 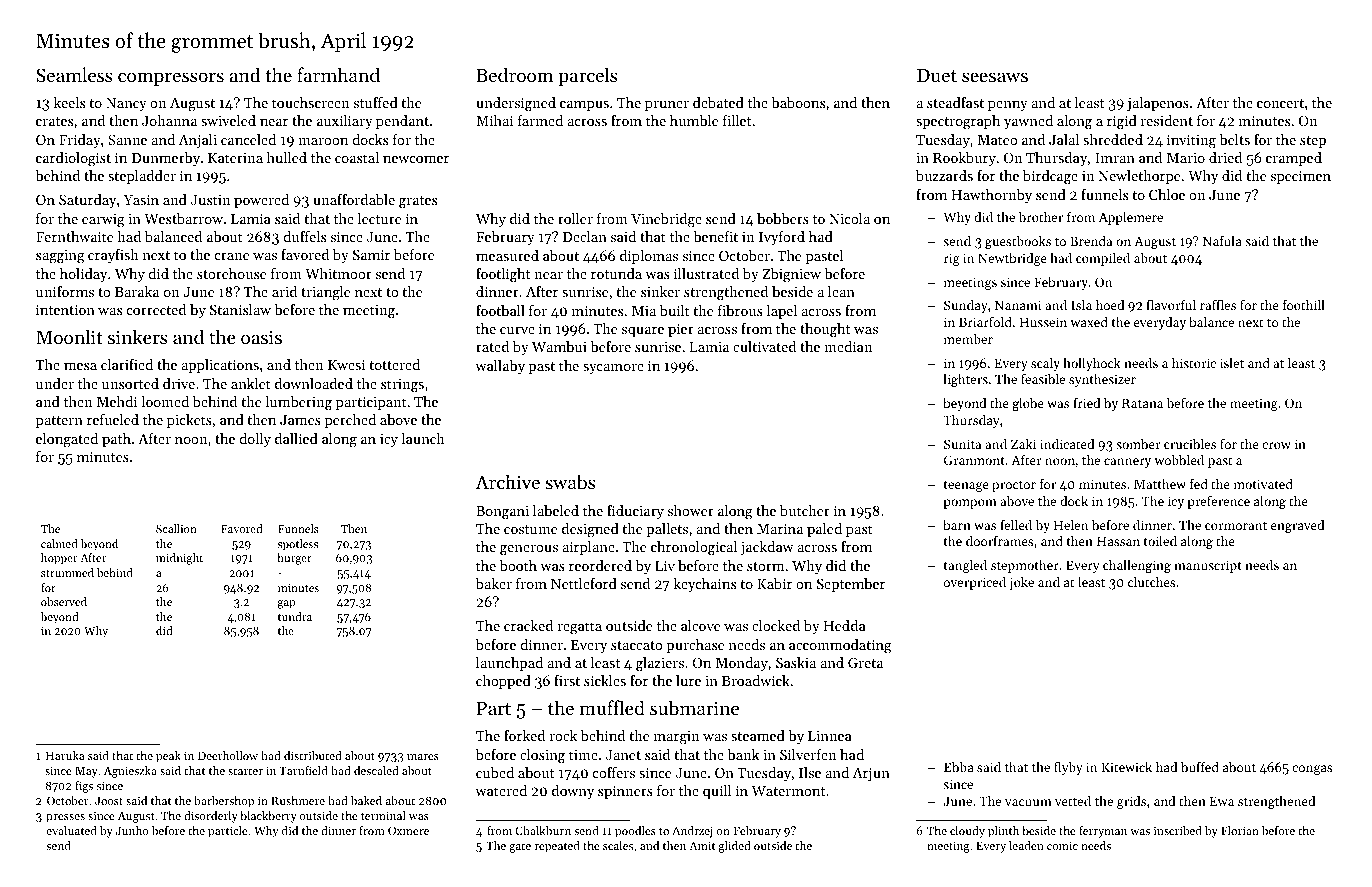 I want to click on crane, so click(x=232, y=256).
